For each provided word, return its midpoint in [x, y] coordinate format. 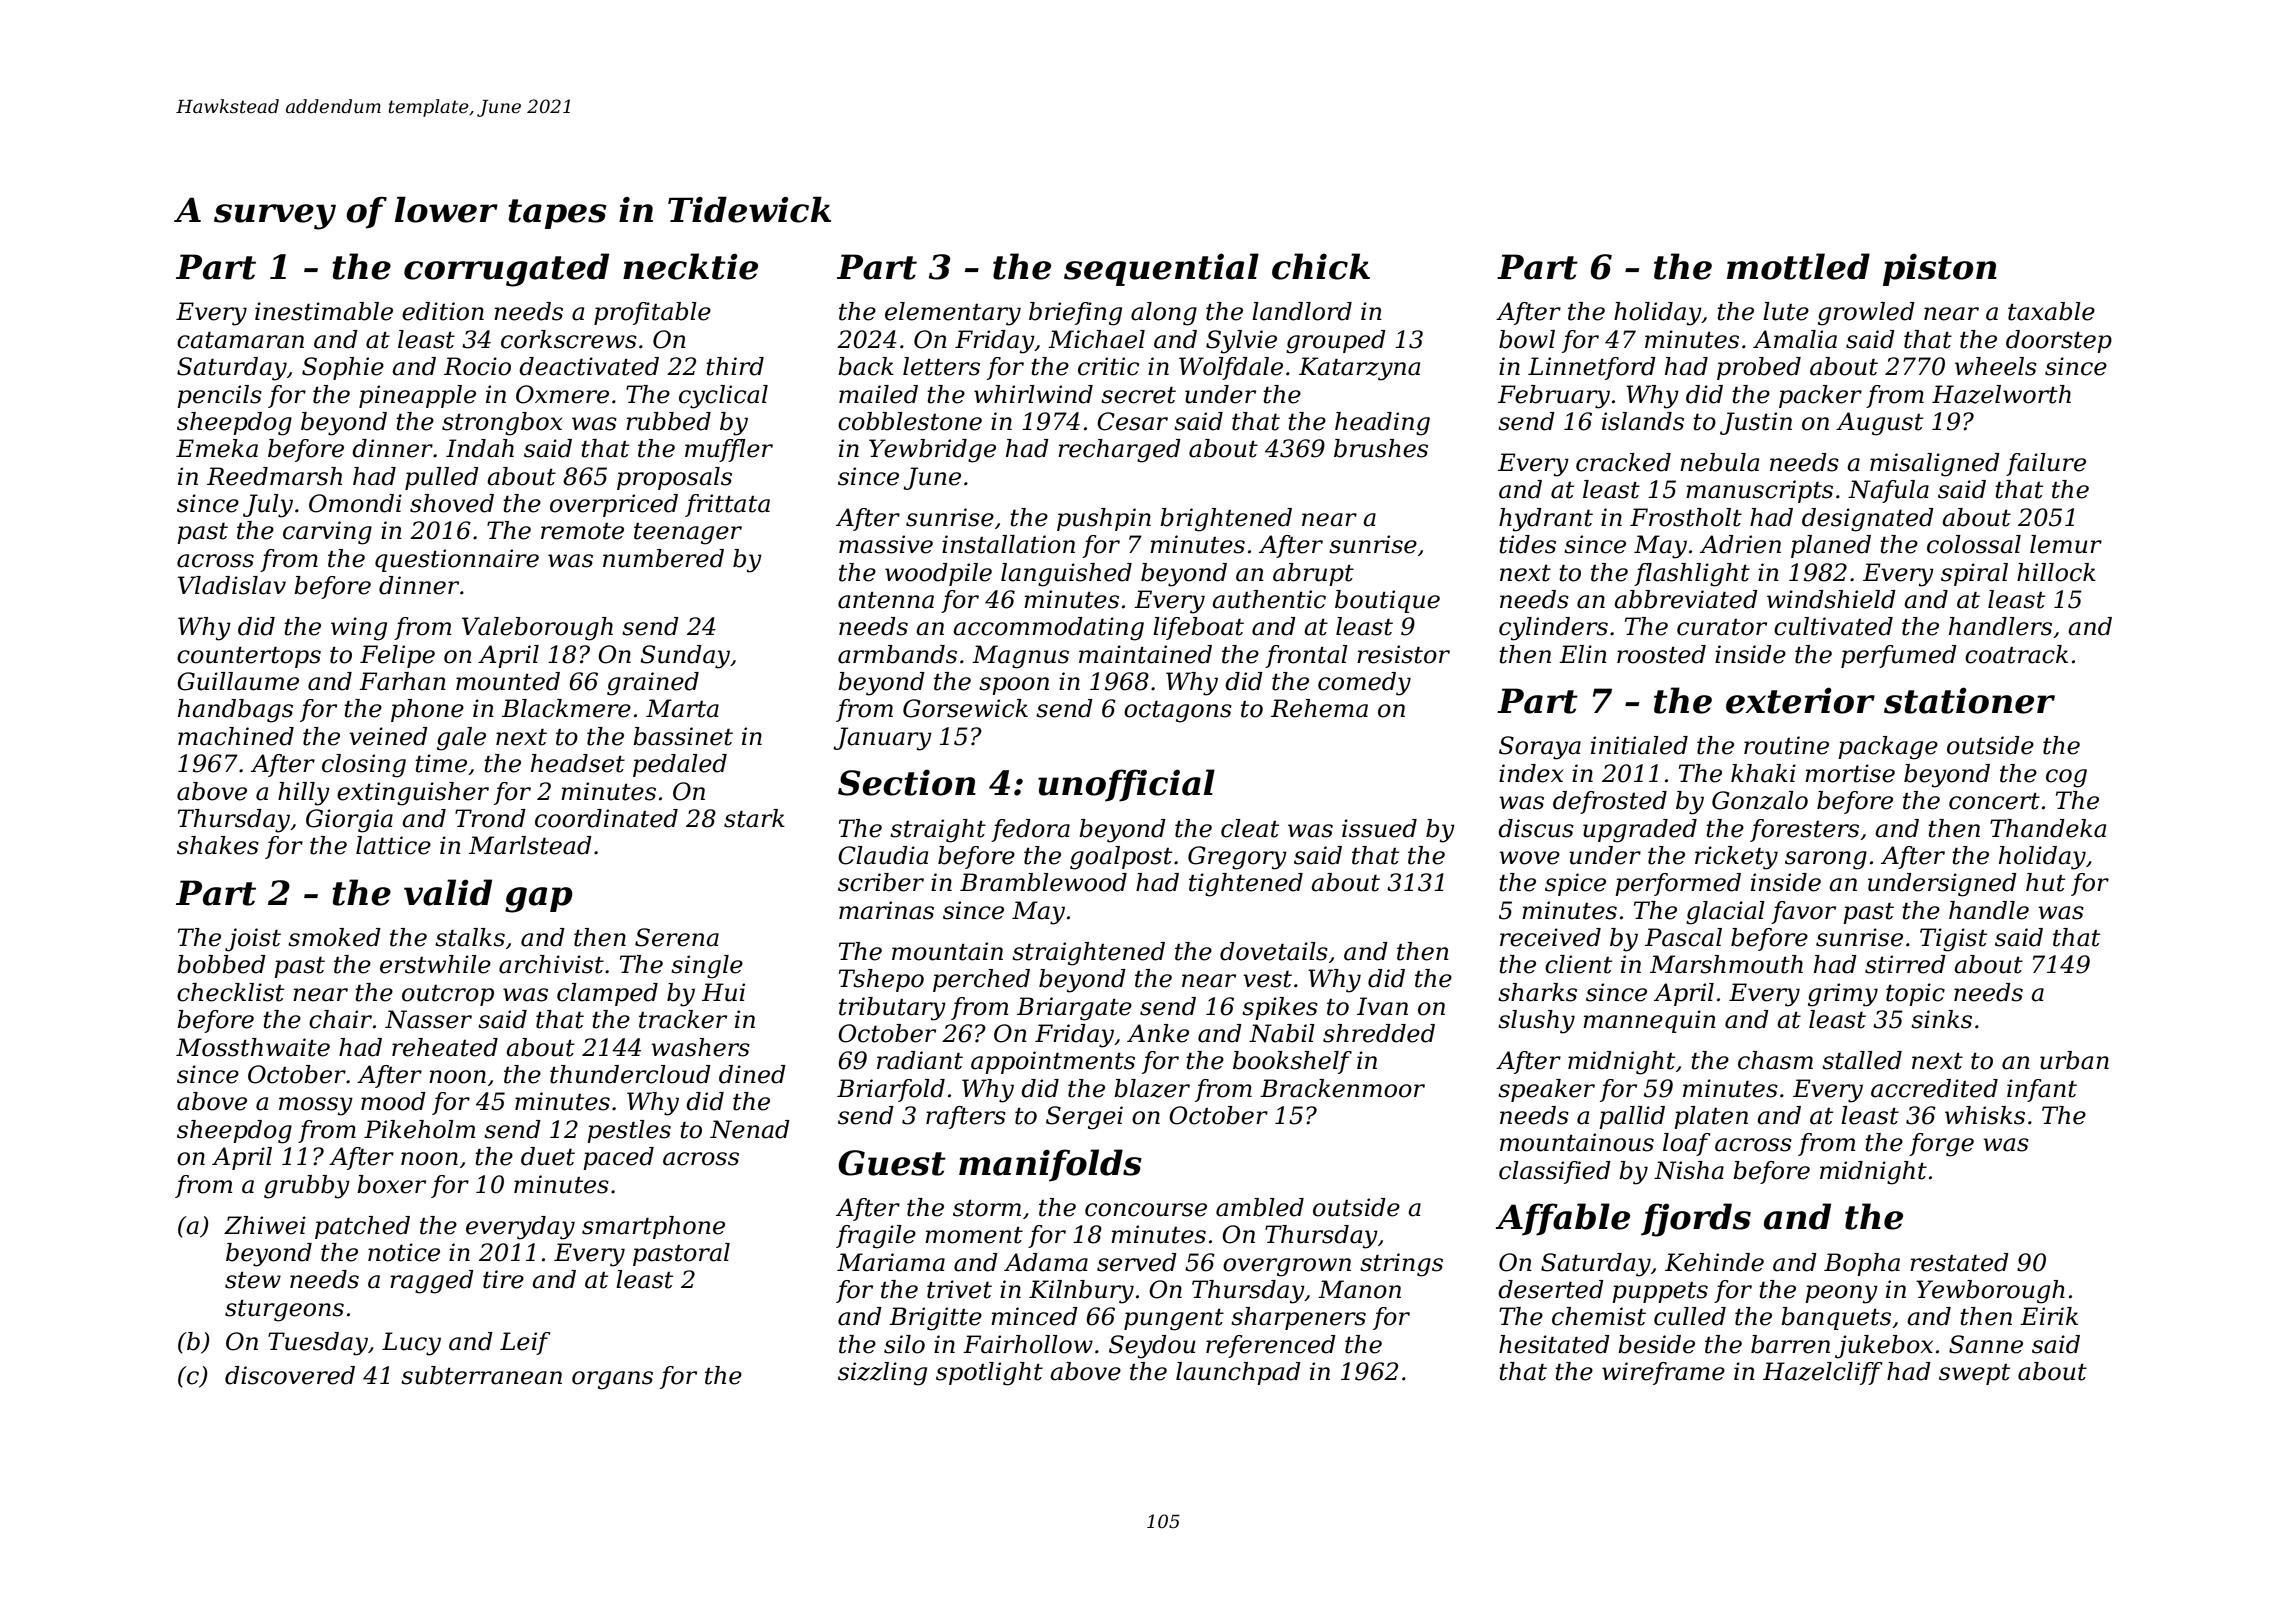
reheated [445, 1047]
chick [1321, 266]
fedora [1030, 830]
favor [1803, 912]
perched [981, 980]
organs [612, 1380]
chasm [1775, 1060]
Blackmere [566, 708]
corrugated [506, 270]
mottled [1798, 266]
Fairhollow [1028, 1344]
